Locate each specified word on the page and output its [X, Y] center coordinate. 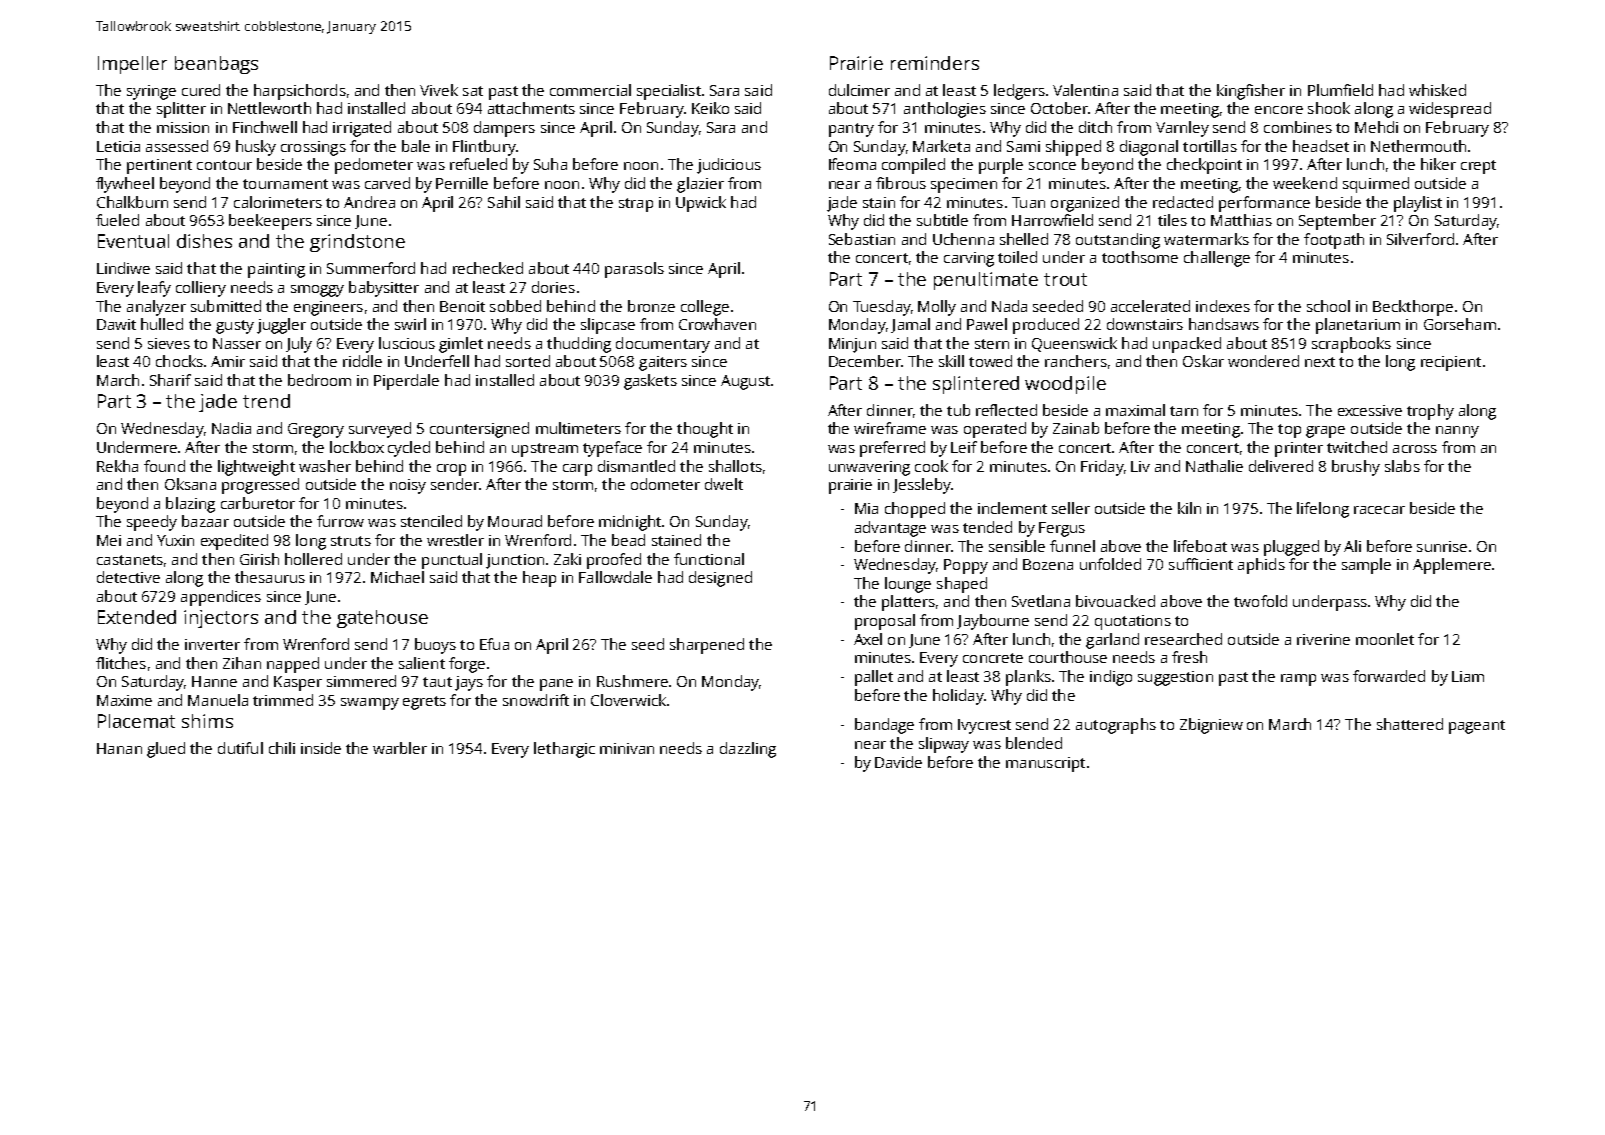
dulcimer [859, 90]
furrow [340, 521]
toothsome [1140, 257]
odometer [665, 484]
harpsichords [300, 92]
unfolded [1110, 564]
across [1415, 449]
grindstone [357, 243]
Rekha [117, 466]
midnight [630, 523]
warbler [400, 748]
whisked [1437, 90]
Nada [1009, 306]
